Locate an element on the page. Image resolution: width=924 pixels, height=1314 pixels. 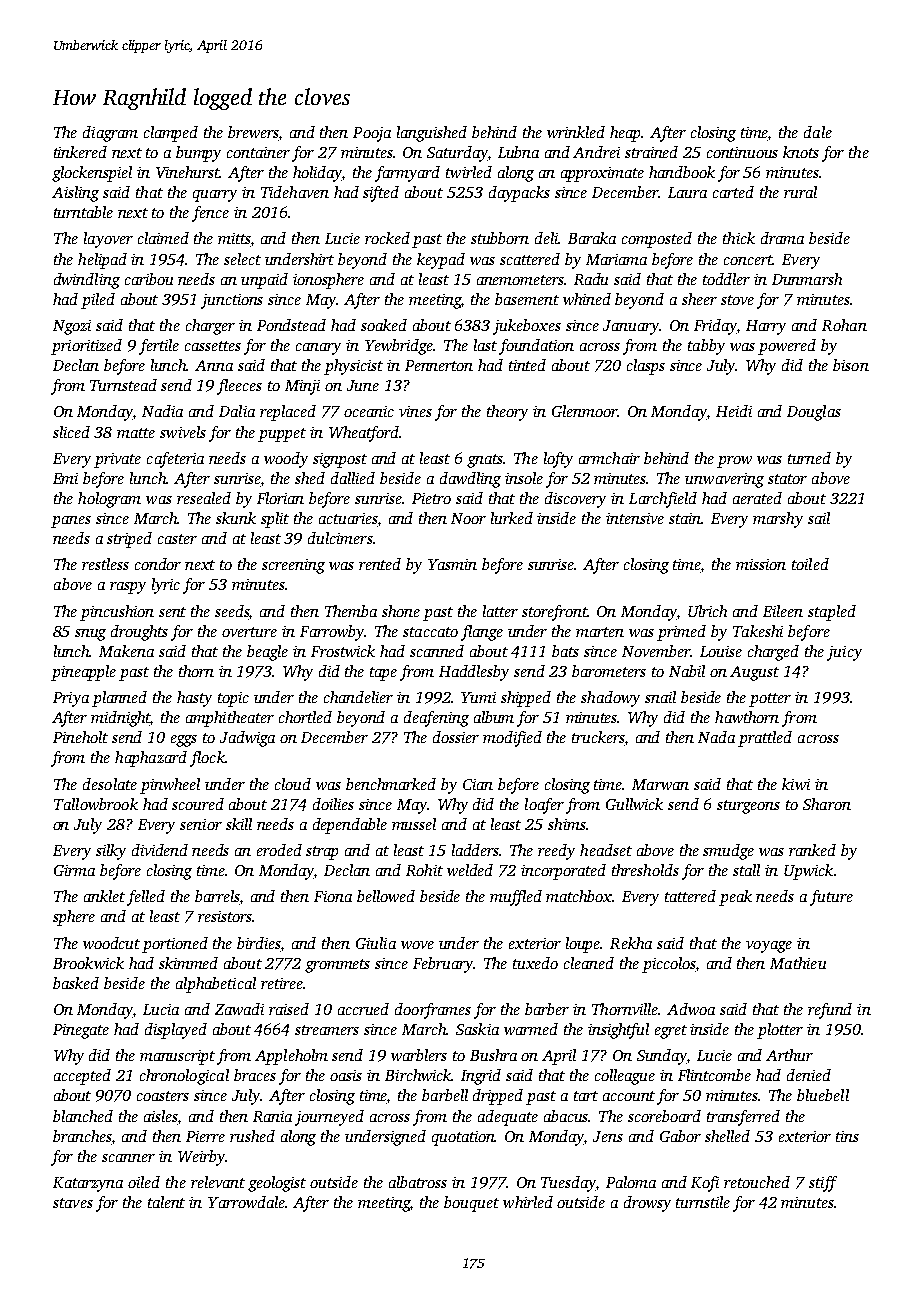
transferred is located at coordinates (743, 1118).
